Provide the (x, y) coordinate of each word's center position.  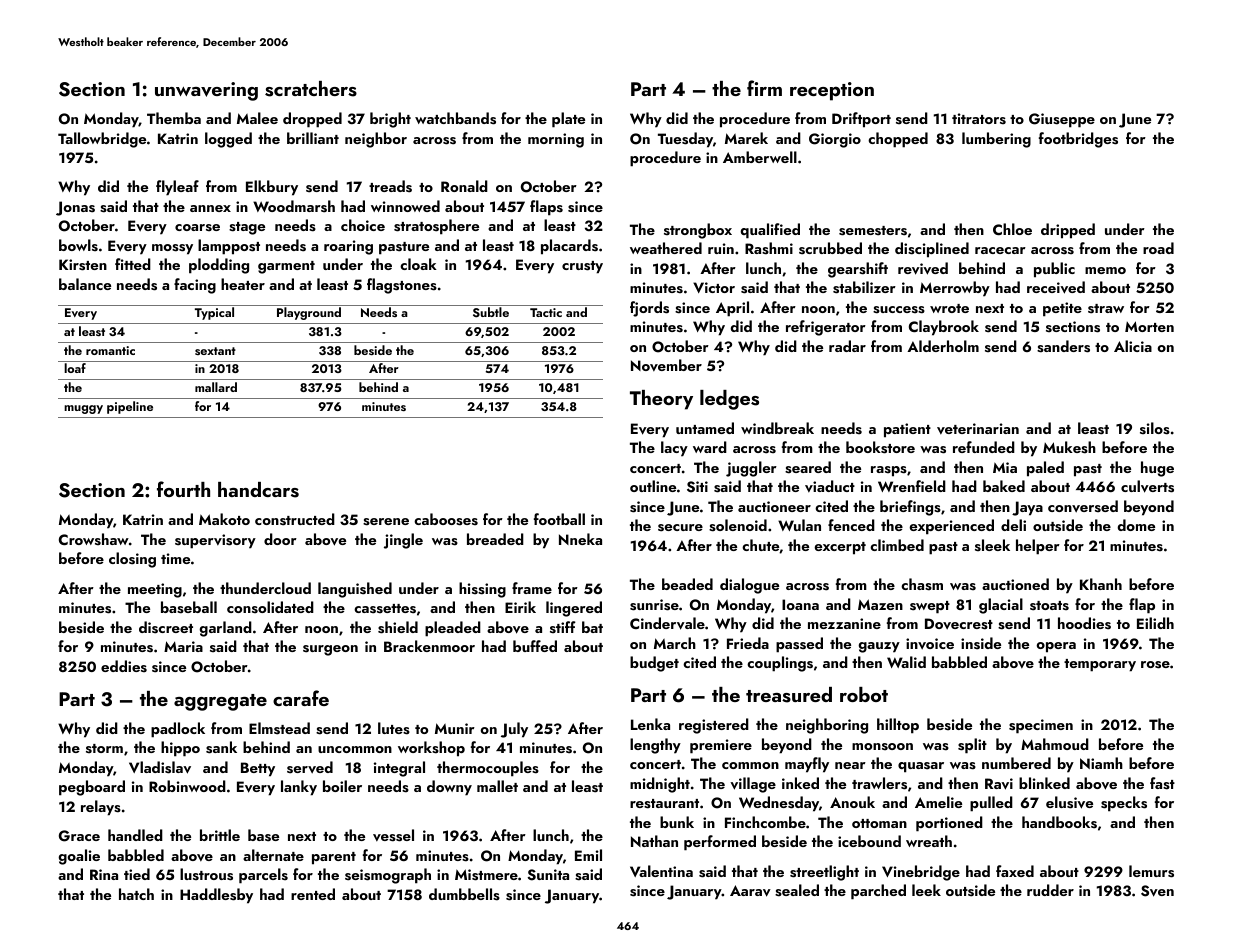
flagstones (402, 286)
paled (1045, 469)
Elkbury (272, 188)
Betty (258, 769)
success (899, 310)
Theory (661, 400)
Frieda (748, 643)
